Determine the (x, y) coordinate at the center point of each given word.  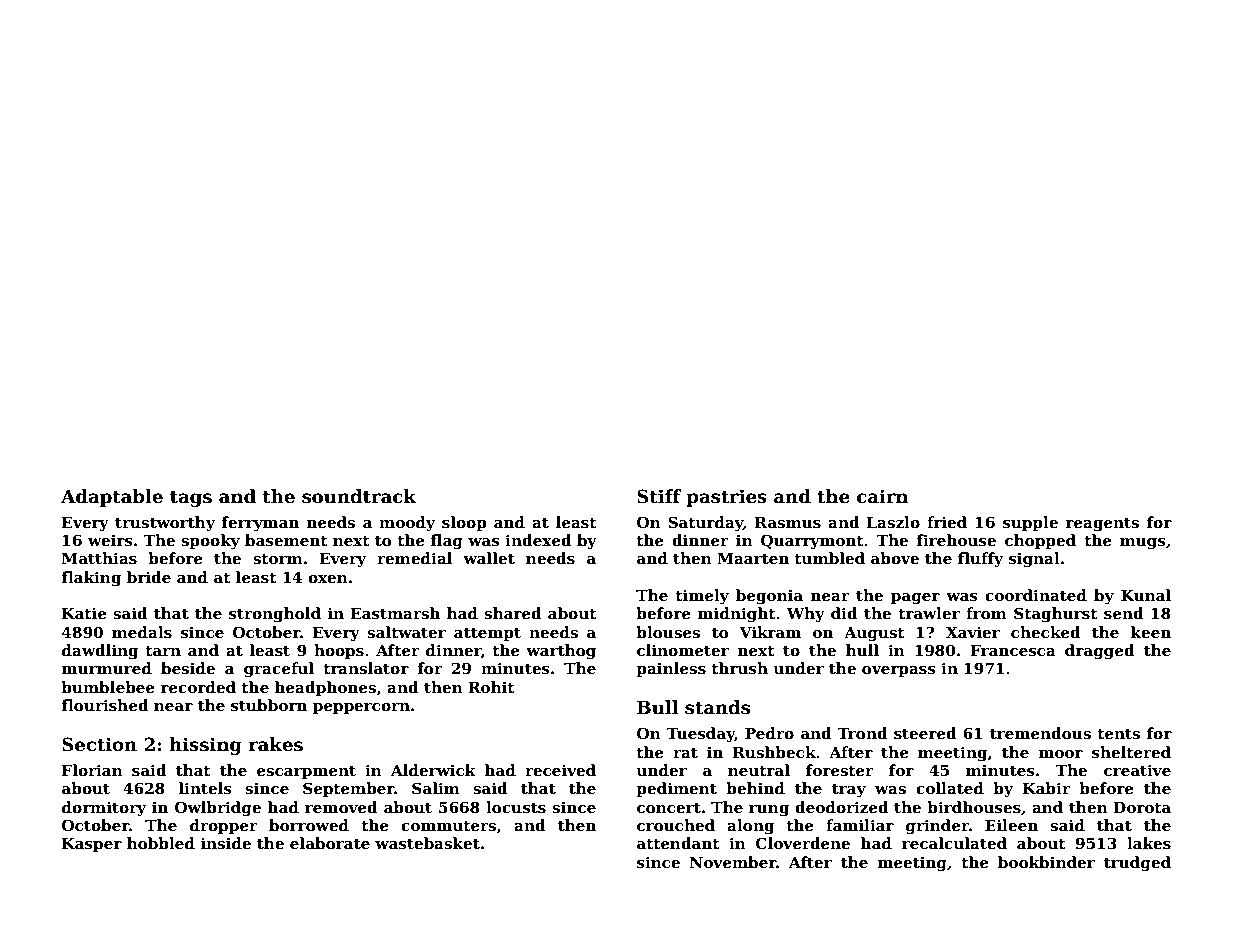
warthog (561, 652)
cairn (882, 496)
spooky (210, 542)
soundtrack (359, 496)
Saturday (705, 524)
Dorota (1142, 807)
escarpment (306, 772)
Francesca (1013, 650)
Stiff (659, 496)
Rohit (491, 687)
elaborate (330, 843)
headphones (325, 688)
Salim (436, 788)
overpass (899, 671)
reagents (1102, 525)
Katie (84, 613)
